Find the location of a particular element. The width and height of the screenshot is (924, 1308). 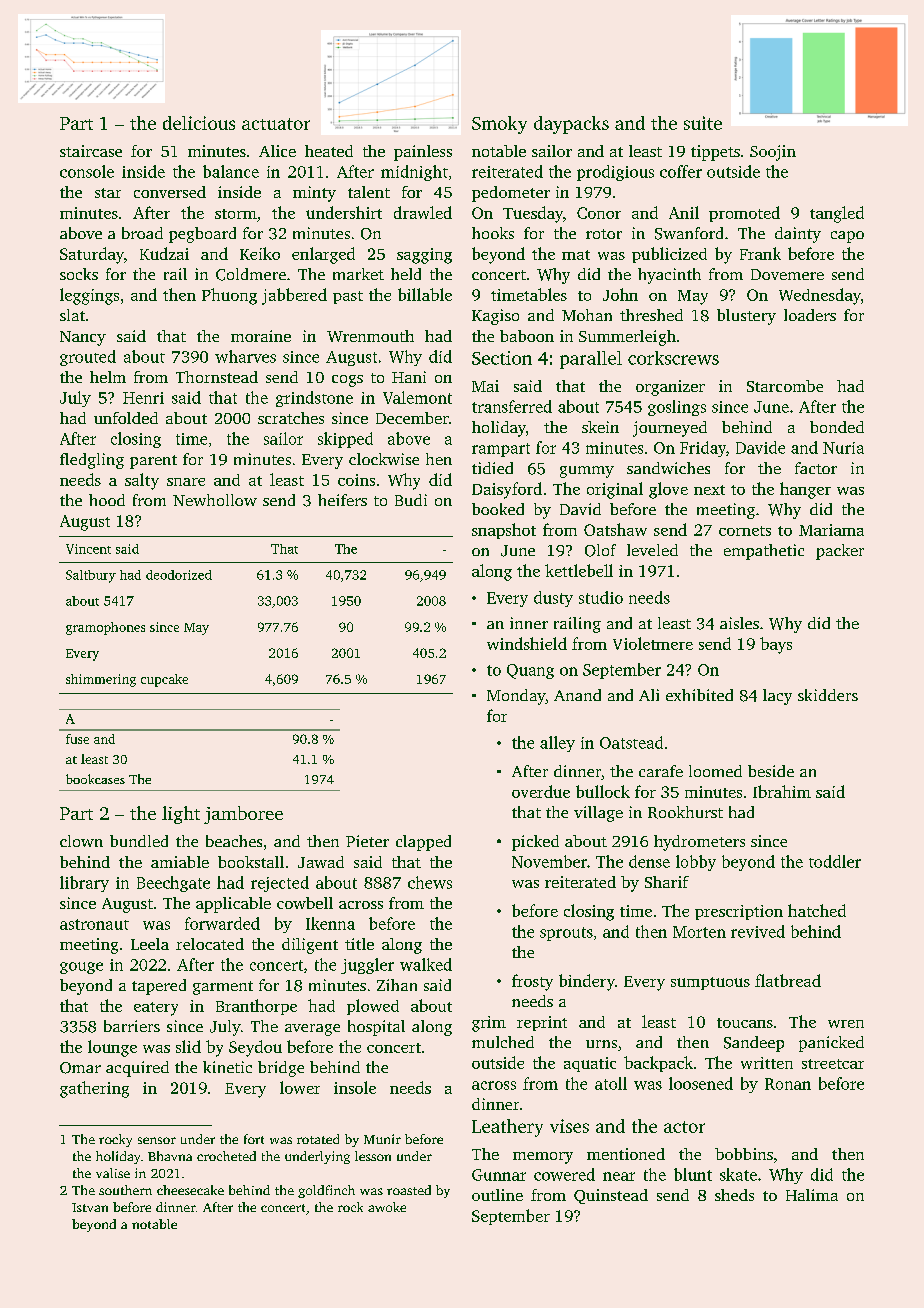

bundled is located at coordinates (139, 841).
